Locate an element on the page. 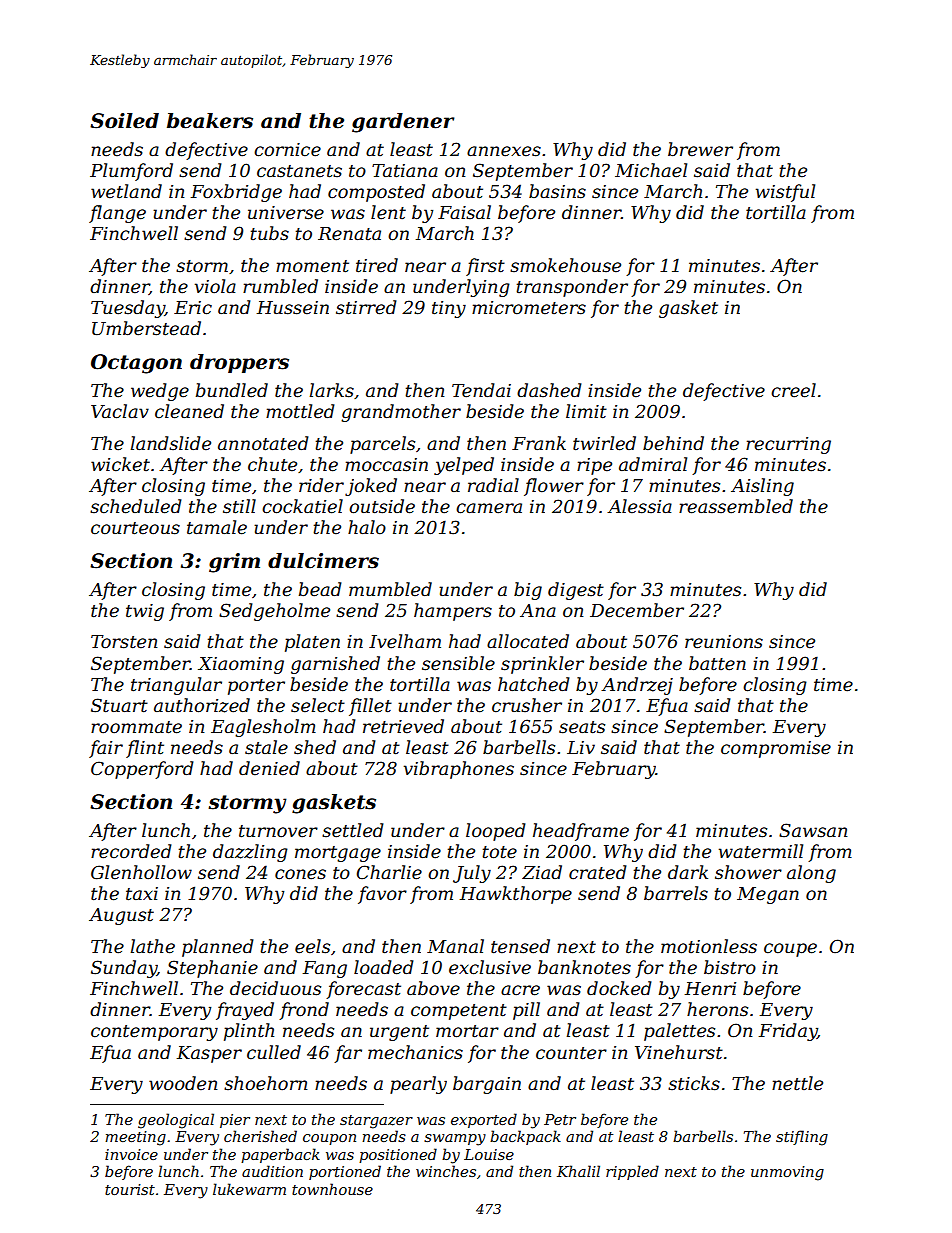 This page has width=952, height=1233. compromise is located at coordinates (776, 749).
